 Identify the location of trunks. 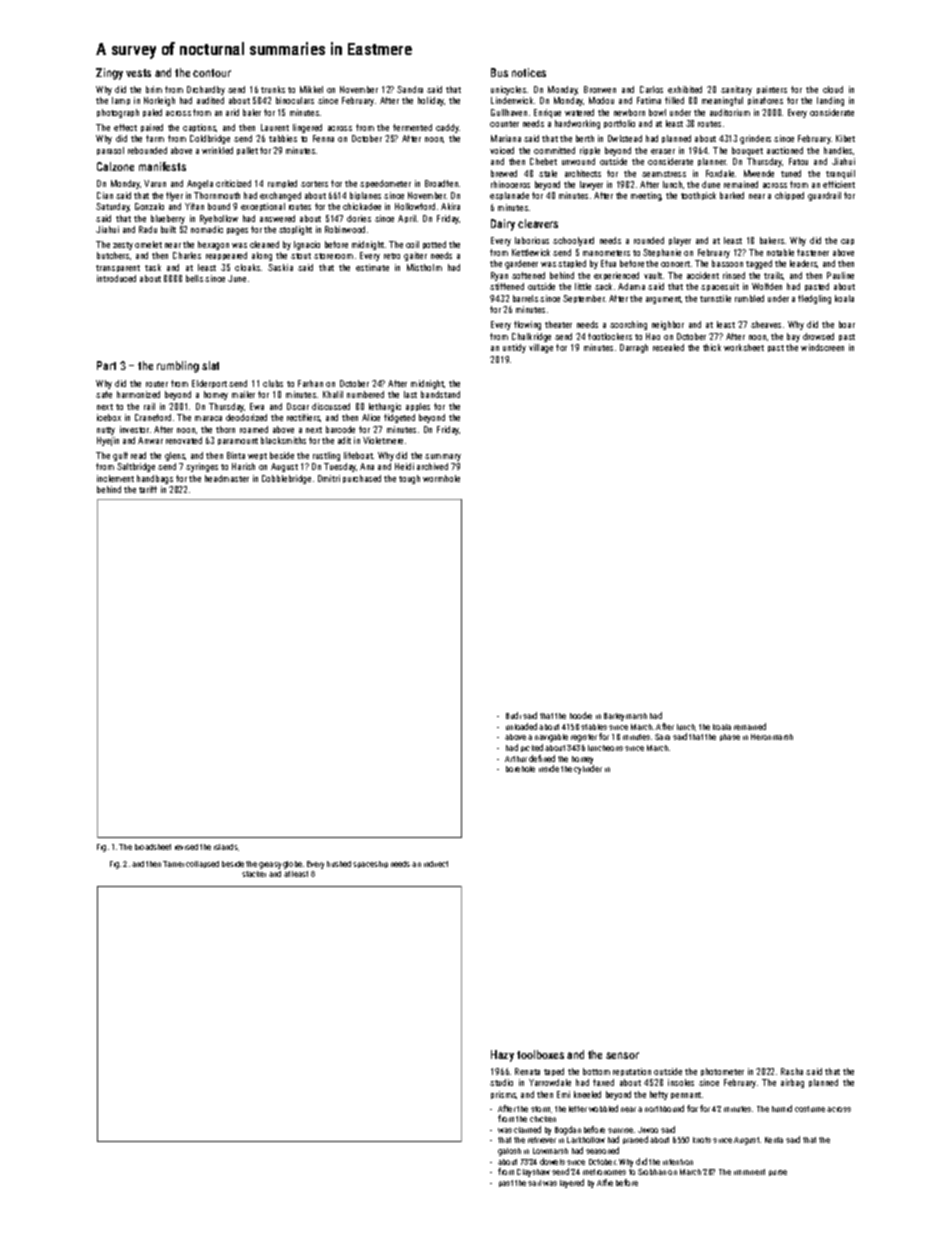
(273, 89).
